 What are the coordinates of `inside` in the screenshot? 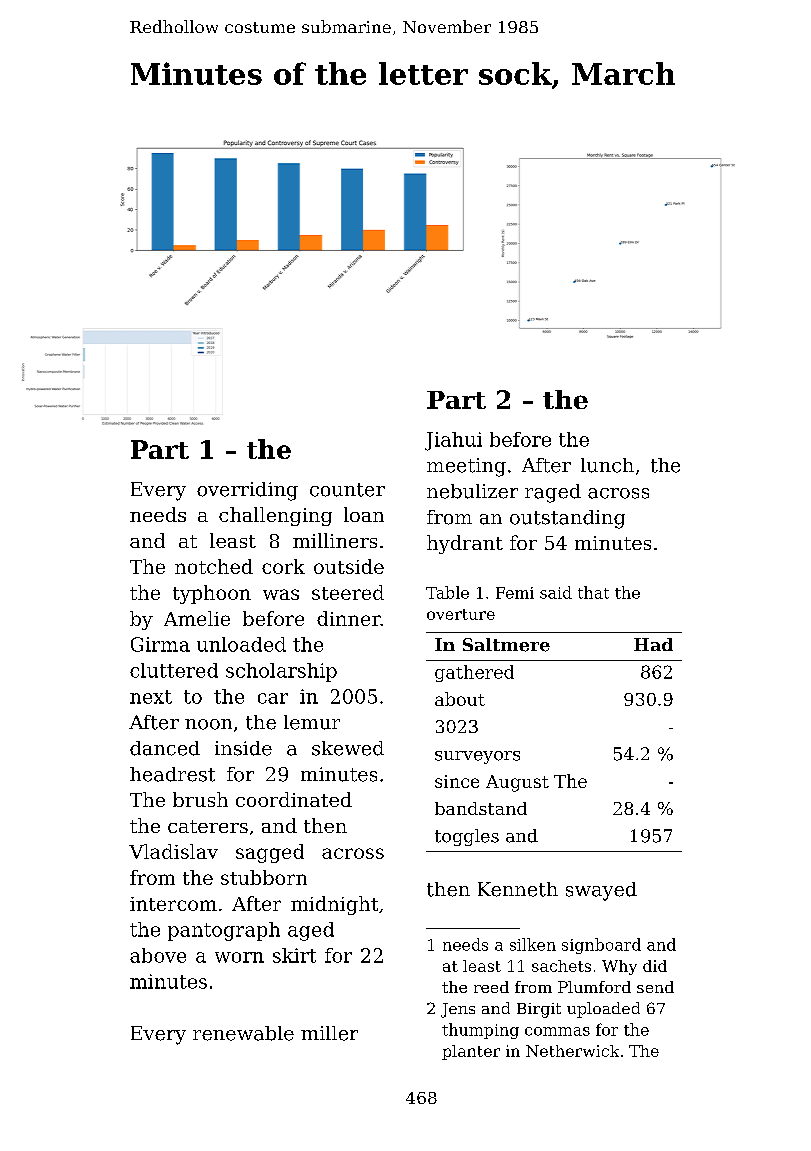 It's located at (243, 748).
